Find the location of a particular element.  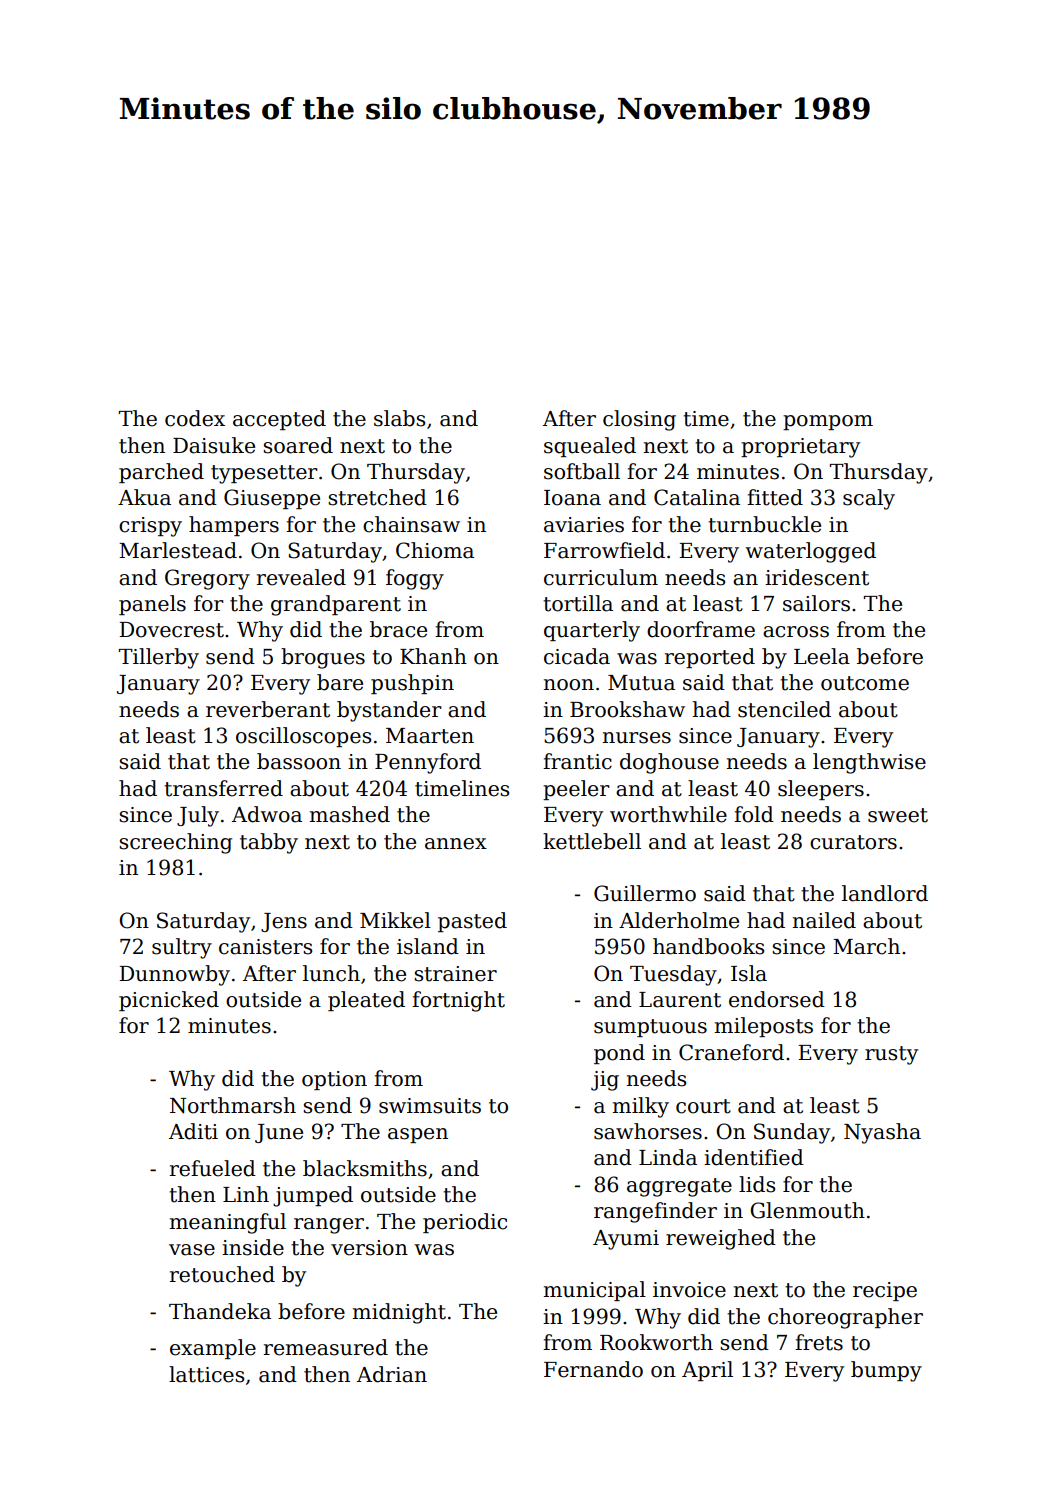

outcome is located at coordinates (865, 683).
